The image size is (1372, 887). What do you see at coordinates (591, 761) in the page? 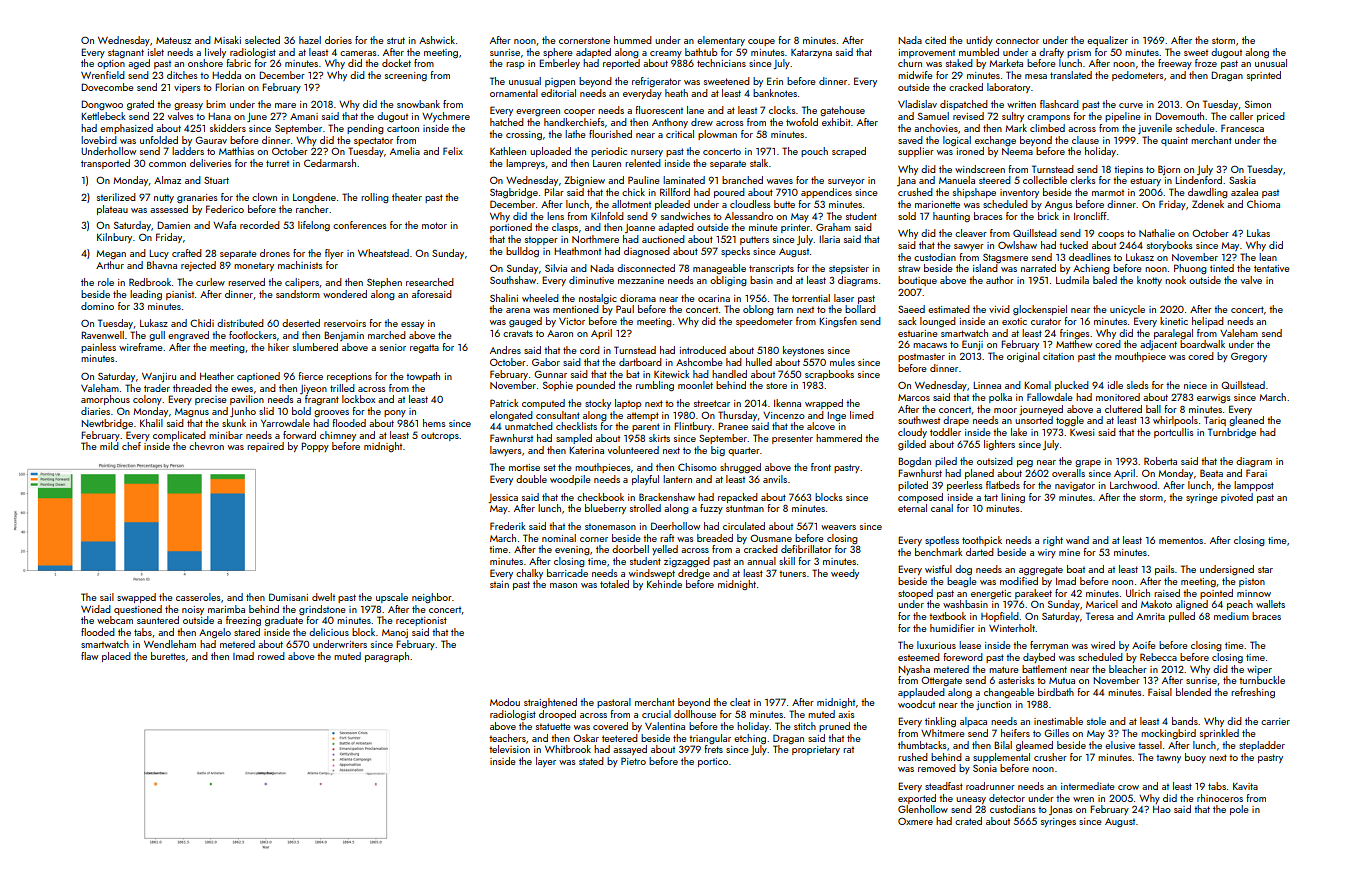
I see `stated` at bounding box center [591, 761].
